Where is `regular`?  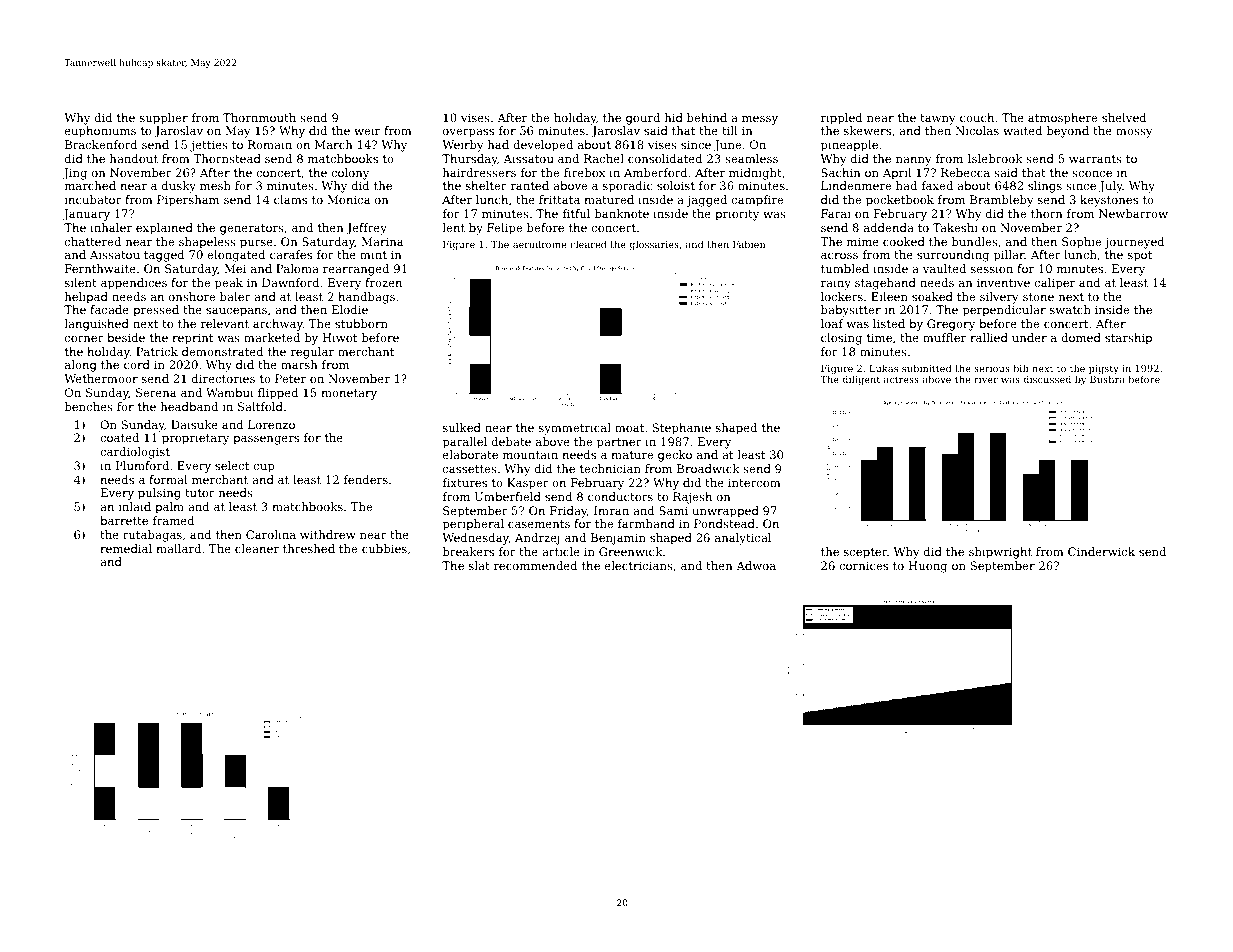
regular is located at coordinates (312, 353).
